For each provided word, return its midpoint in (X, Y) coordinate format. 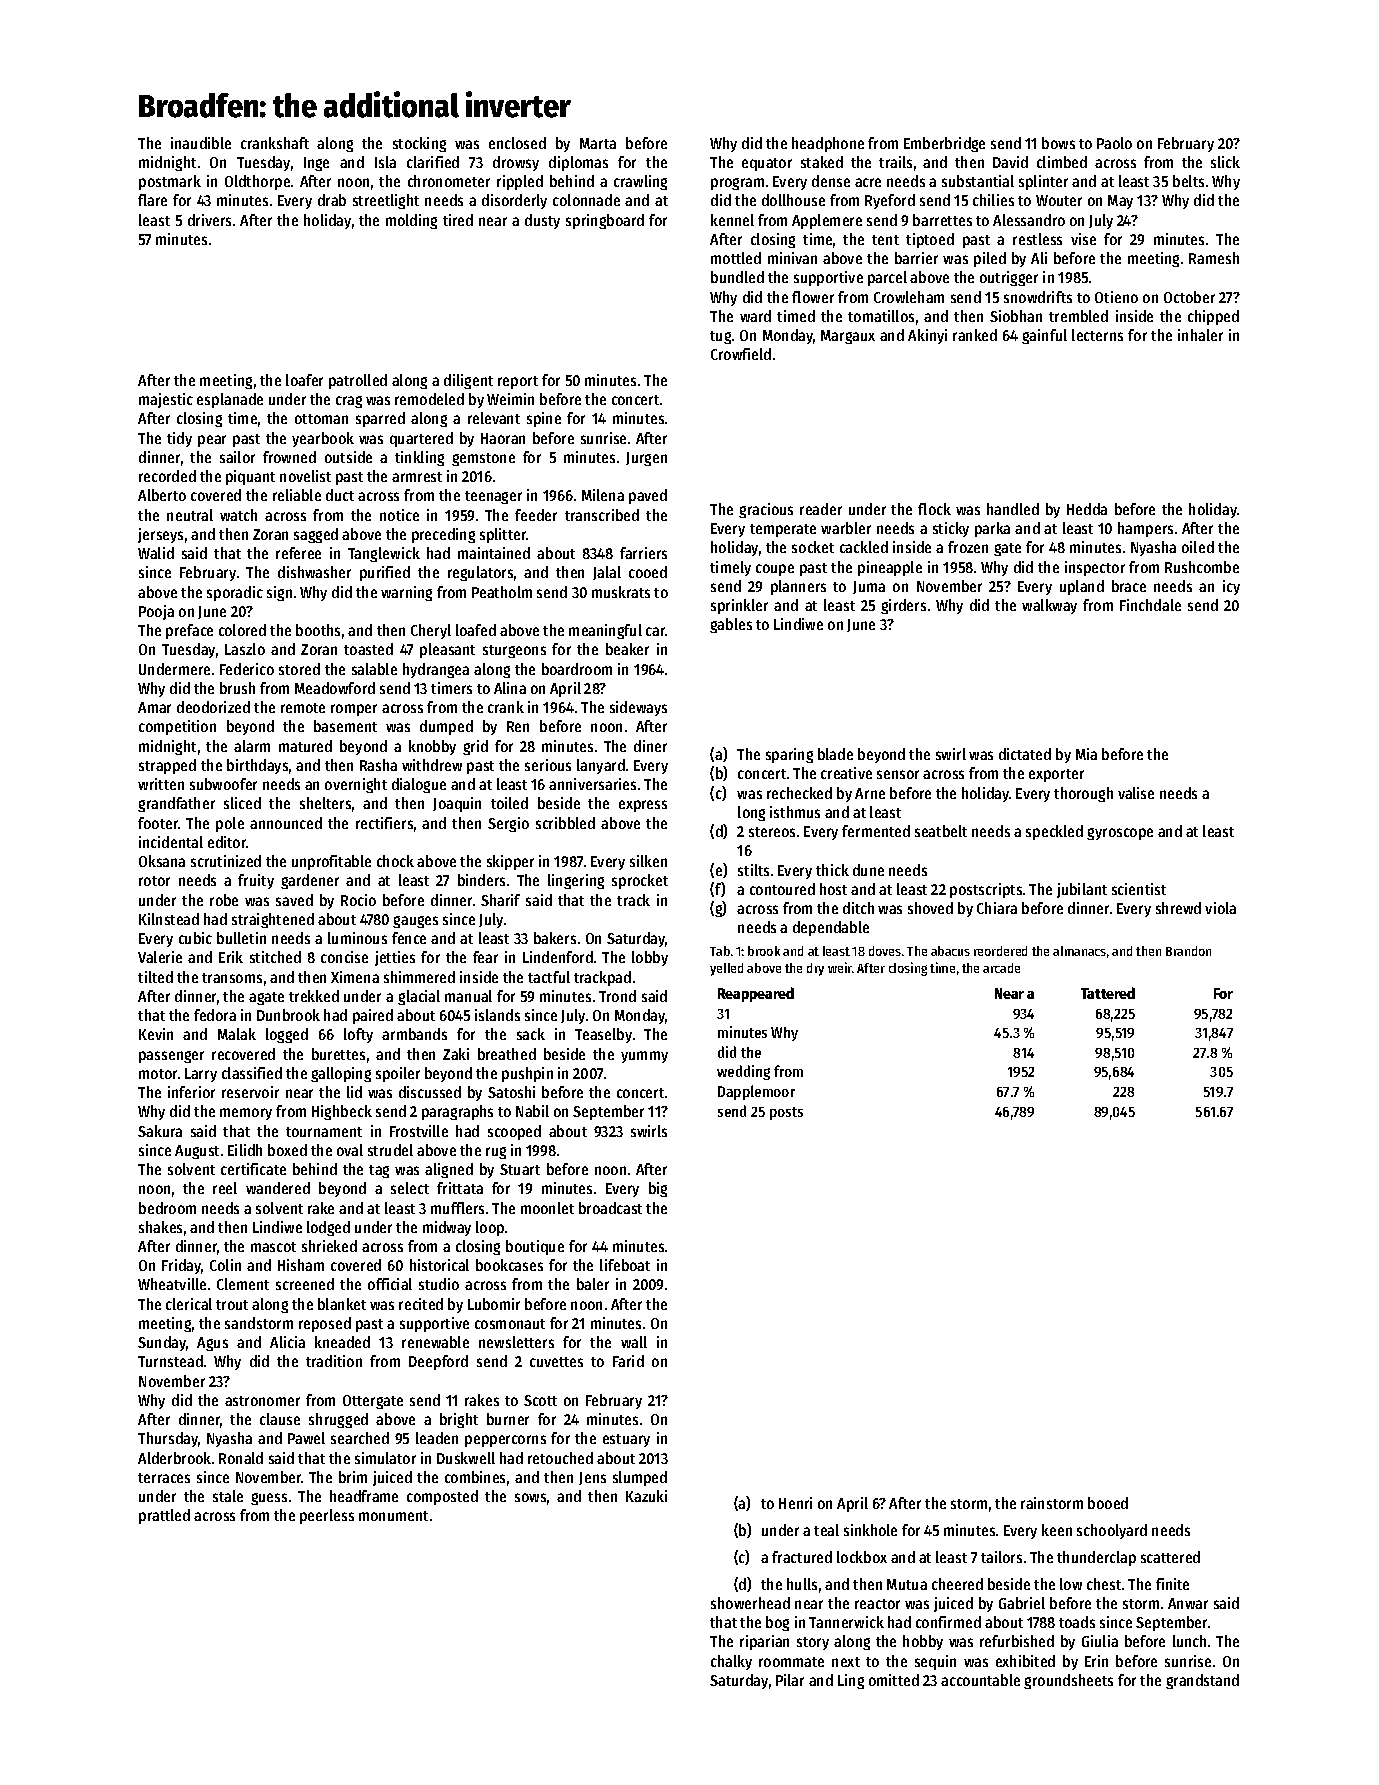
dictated (1025, 754)
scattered (1170, 1557)
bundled (737, 277)
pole (230, 824)
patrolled (358, 381)
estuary (626, 1440)
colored (242, 630)
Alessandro (1029, 220)
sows (530, 1497)
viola (1220, 908)
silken (648, 861)
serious (548, 765)
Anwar (1188, 1603)
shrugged (338, 1420)
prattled (164, 1516)
